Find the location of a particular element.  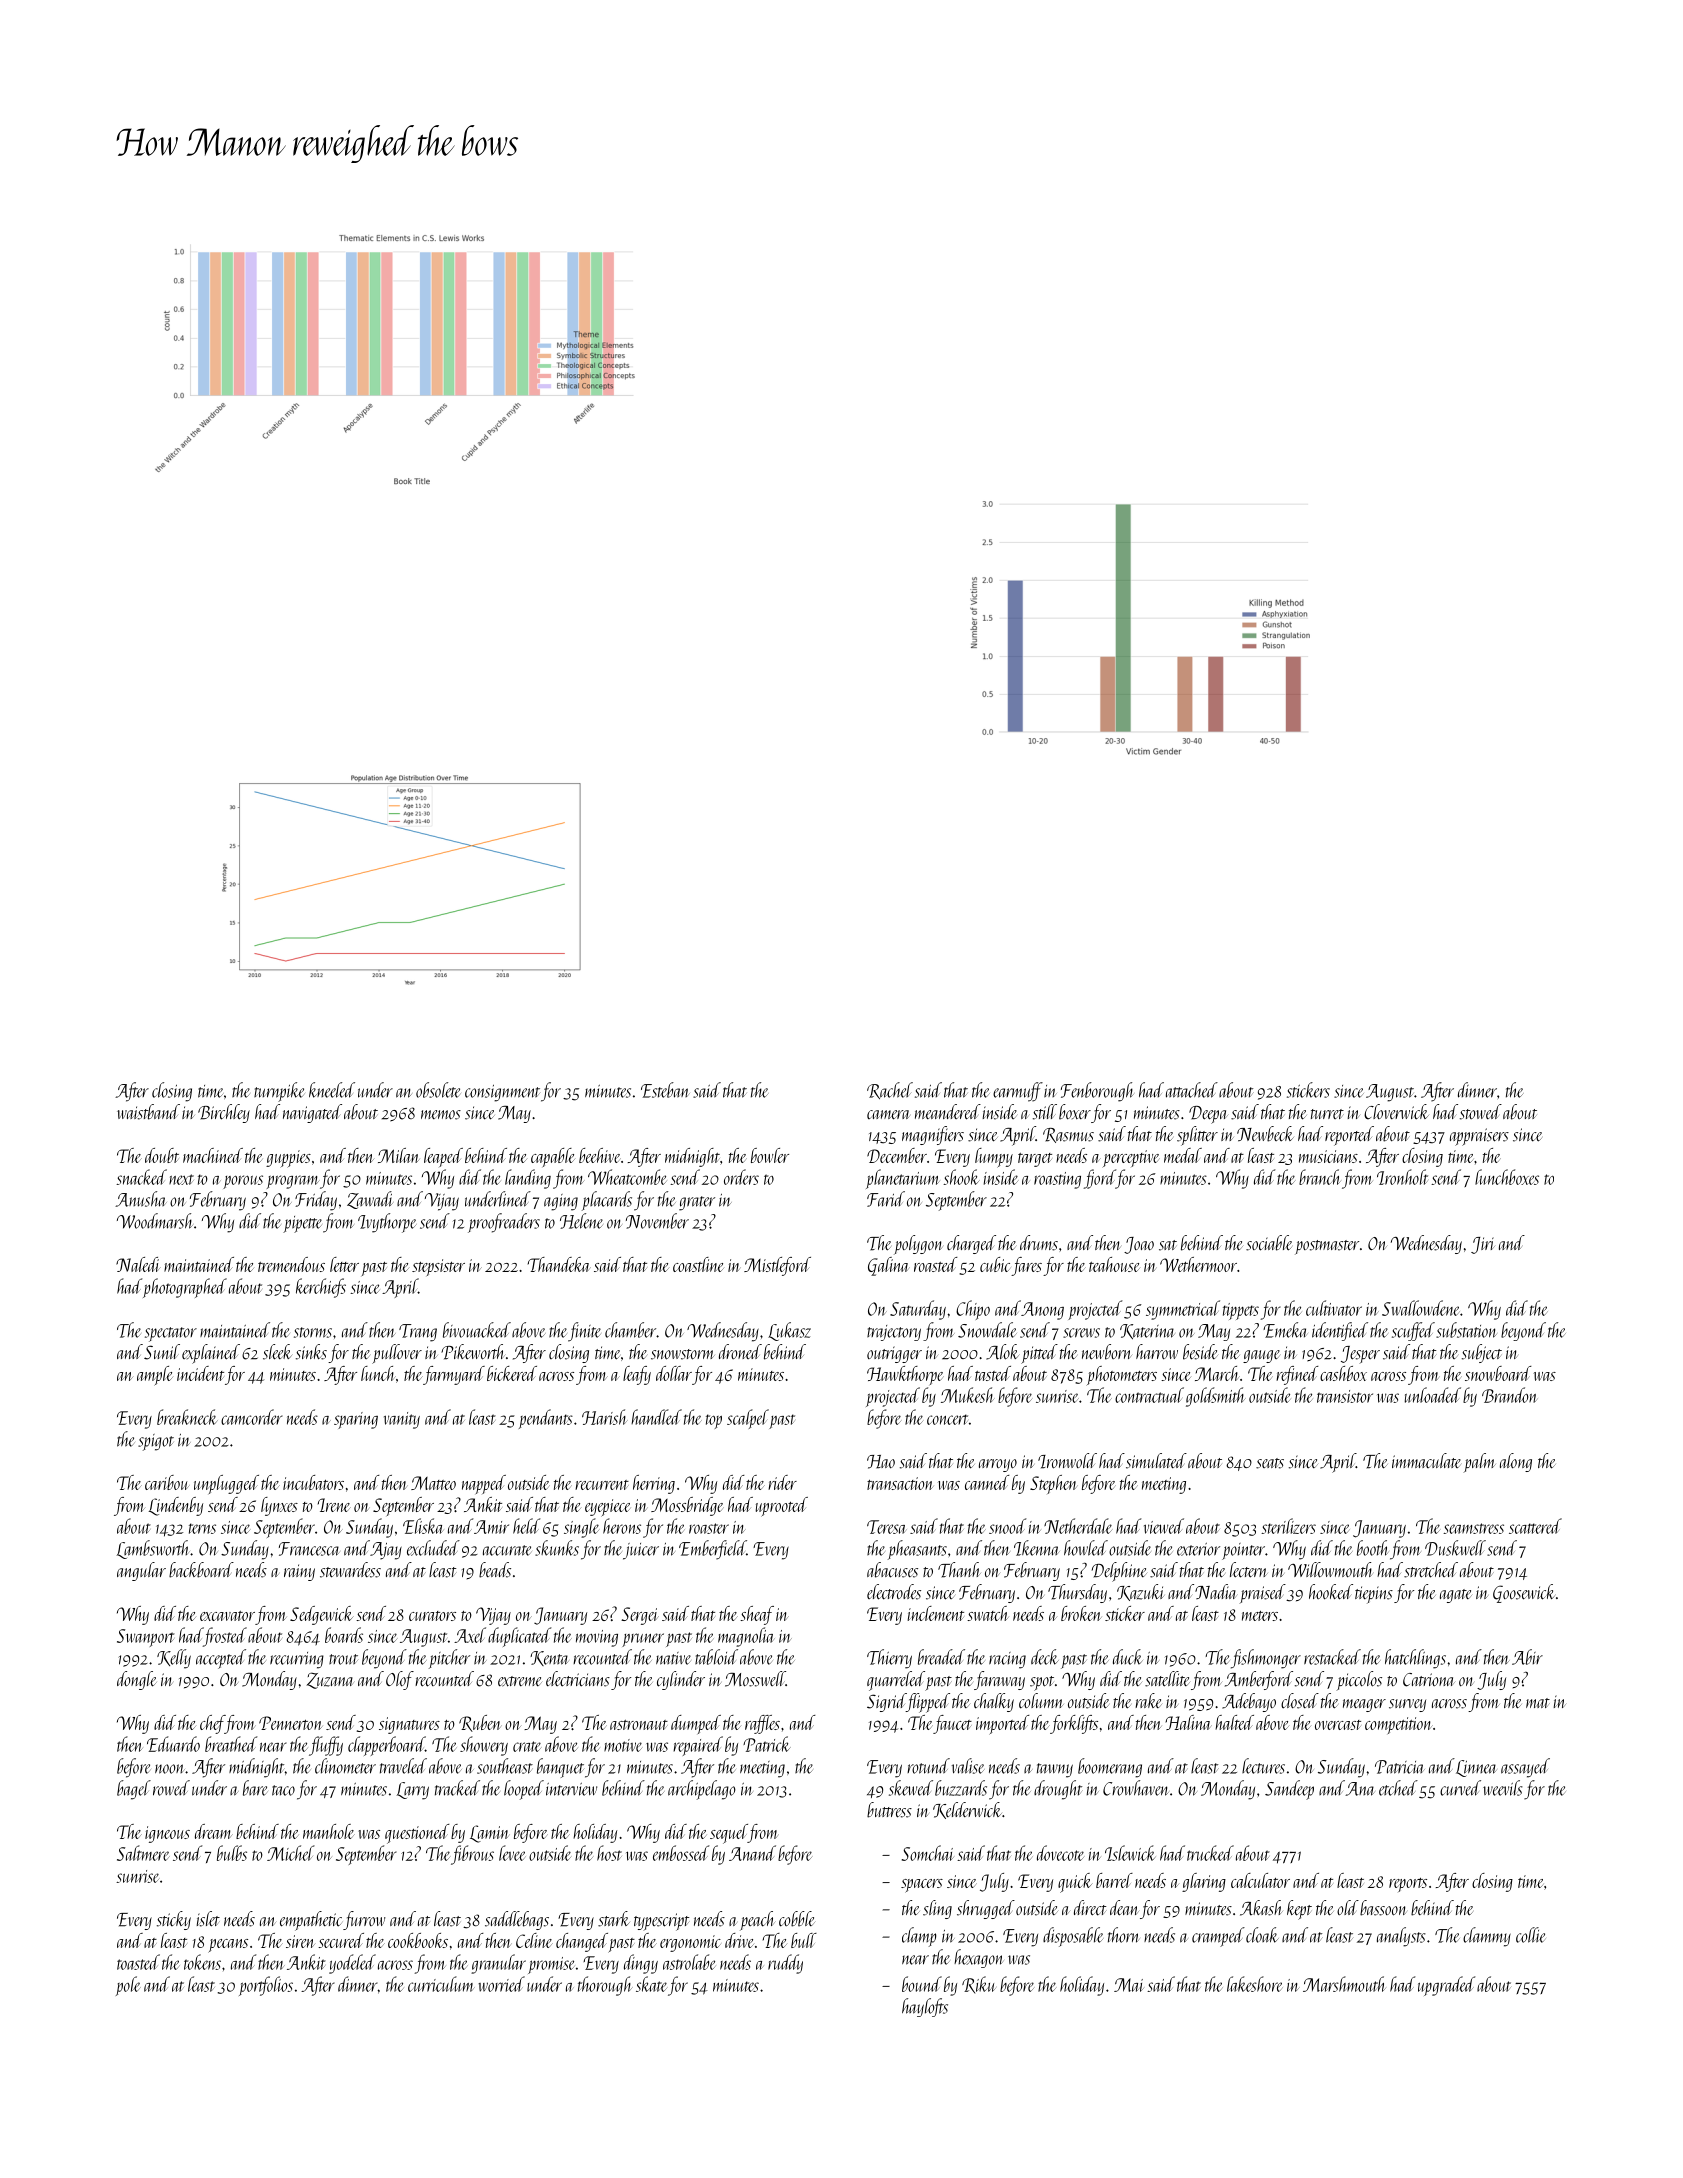

thorough is located at coordinates (605, 1986).
